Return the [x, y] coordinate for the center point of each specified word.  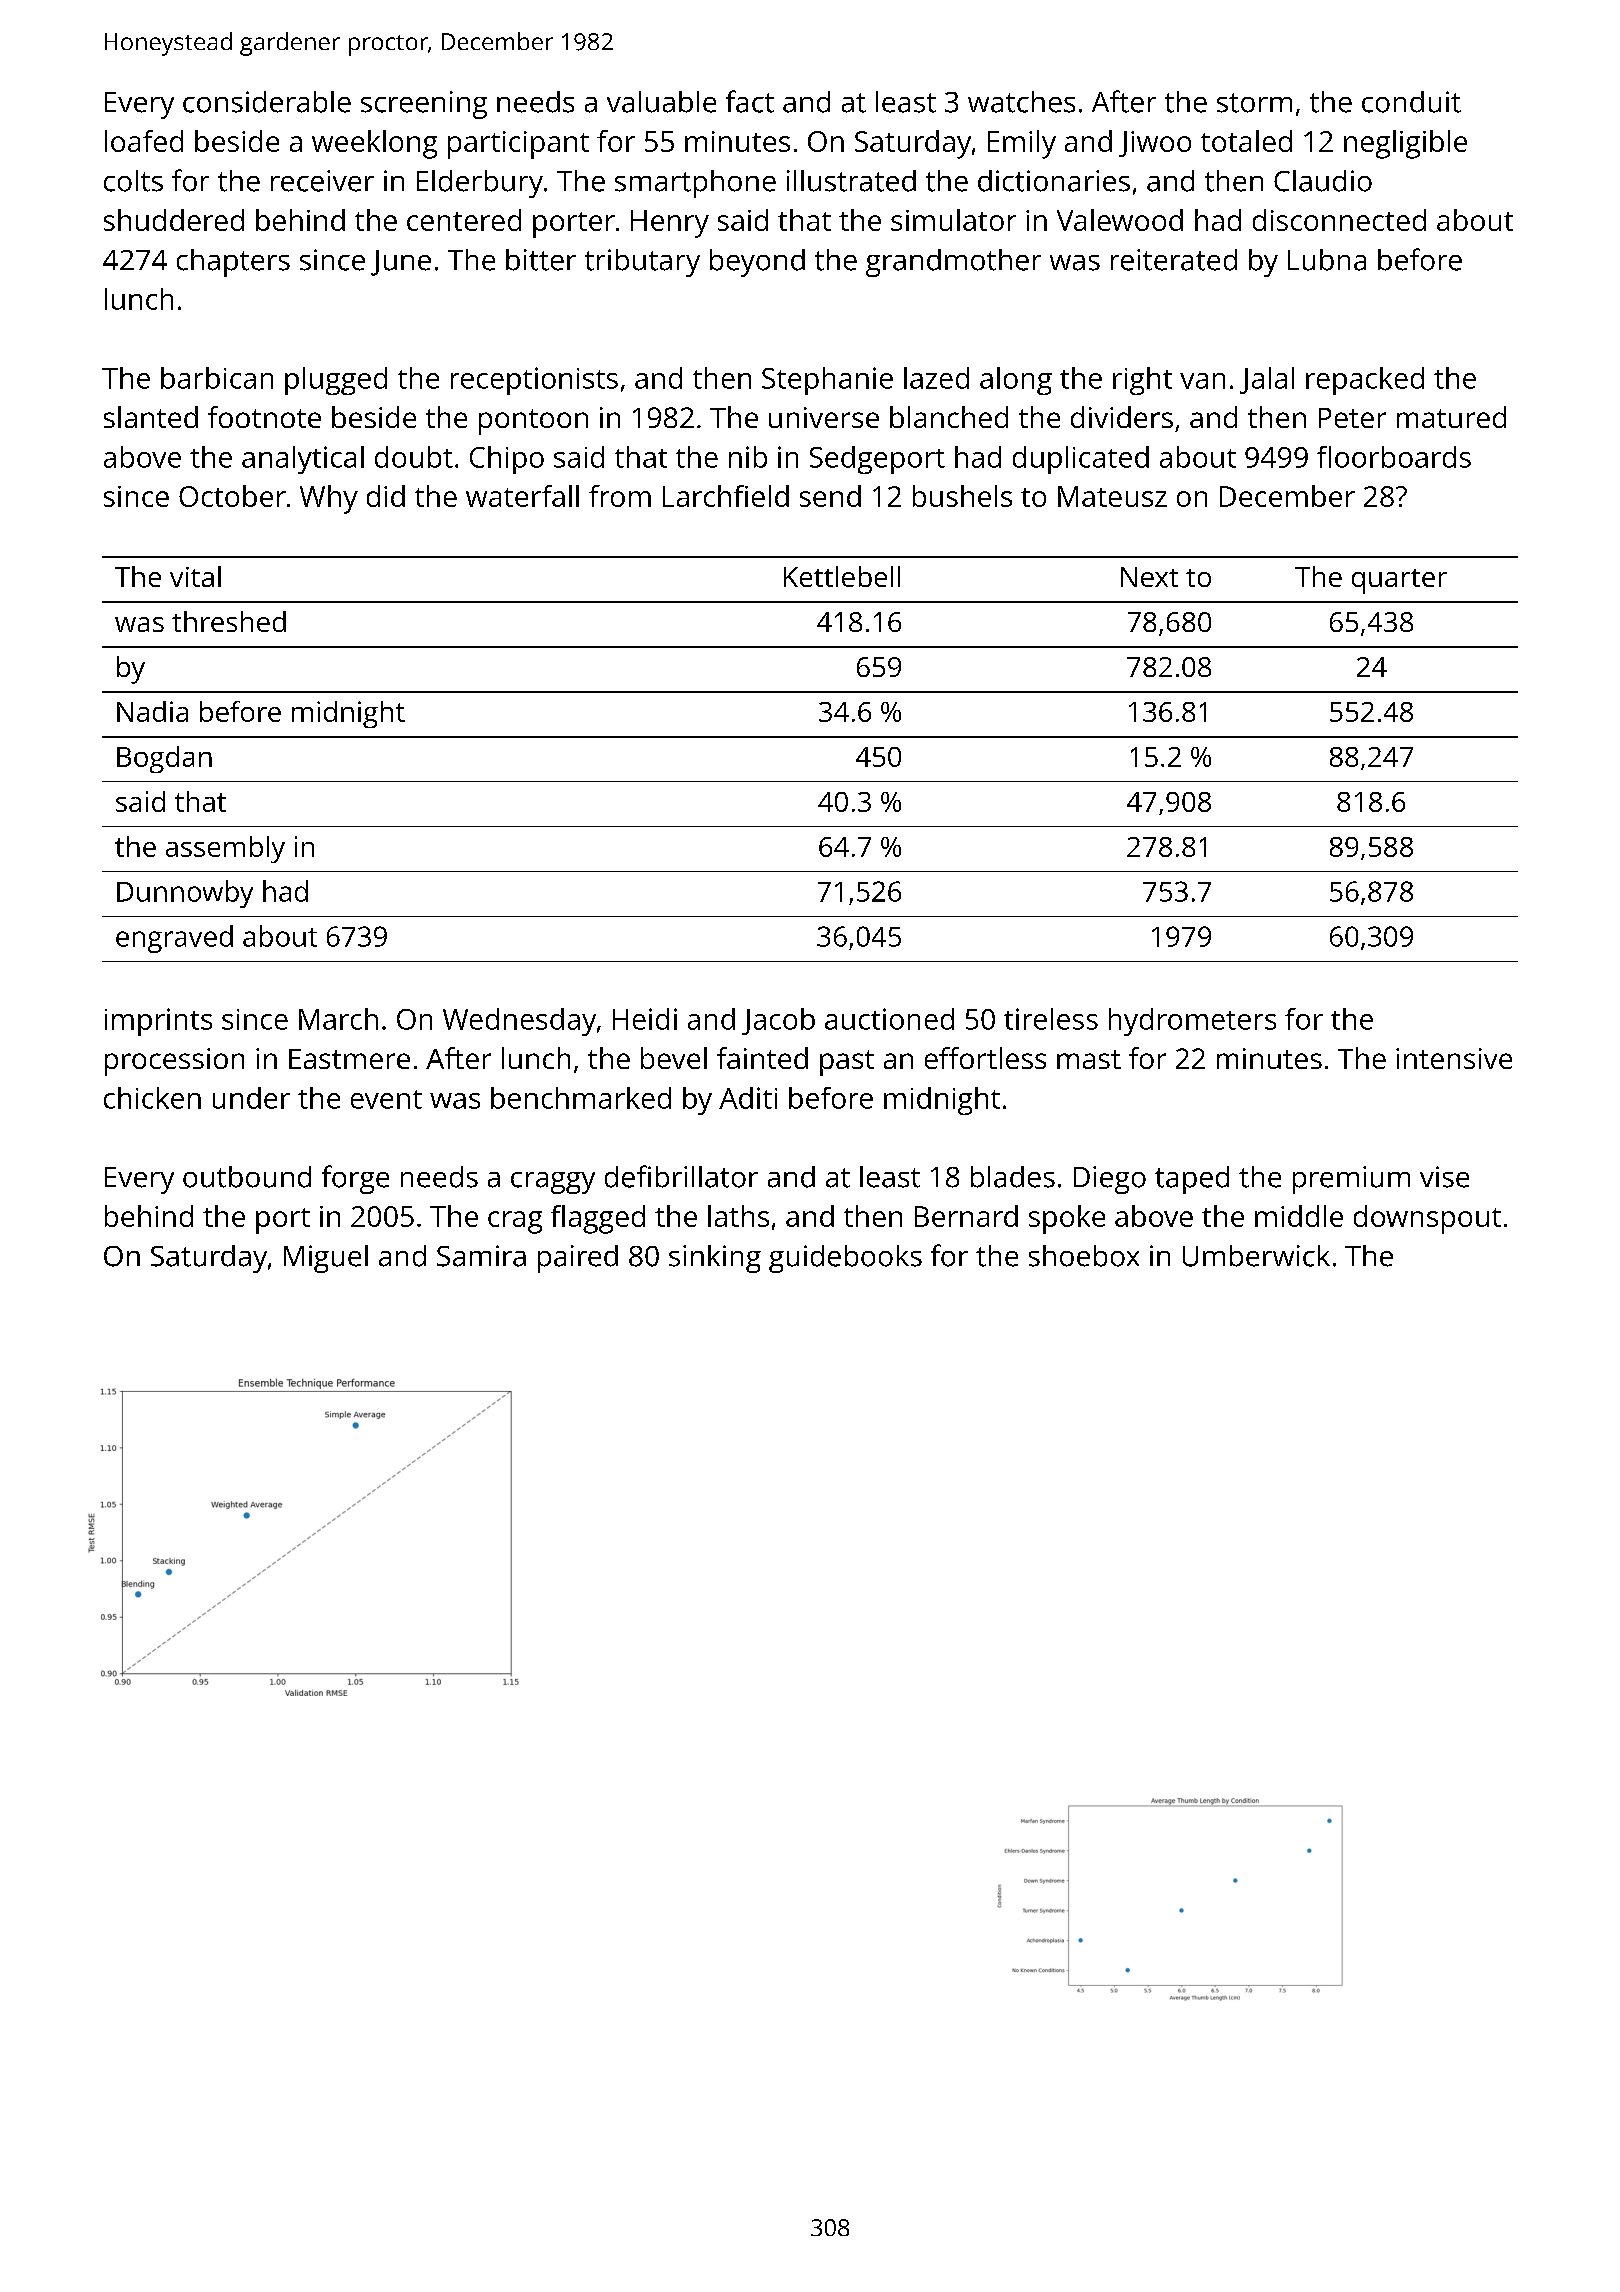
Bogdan [164, 759]
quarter [1399, 581]
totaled [1246, 141]
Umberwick [1256, 1256]
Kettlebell [842, 576]
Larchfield [726, 496]
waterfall [522, 496]
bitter [541, 260]
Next [1149, 577]
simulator [953, 220]
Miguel [326, 1259]
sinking [715, 1259]
